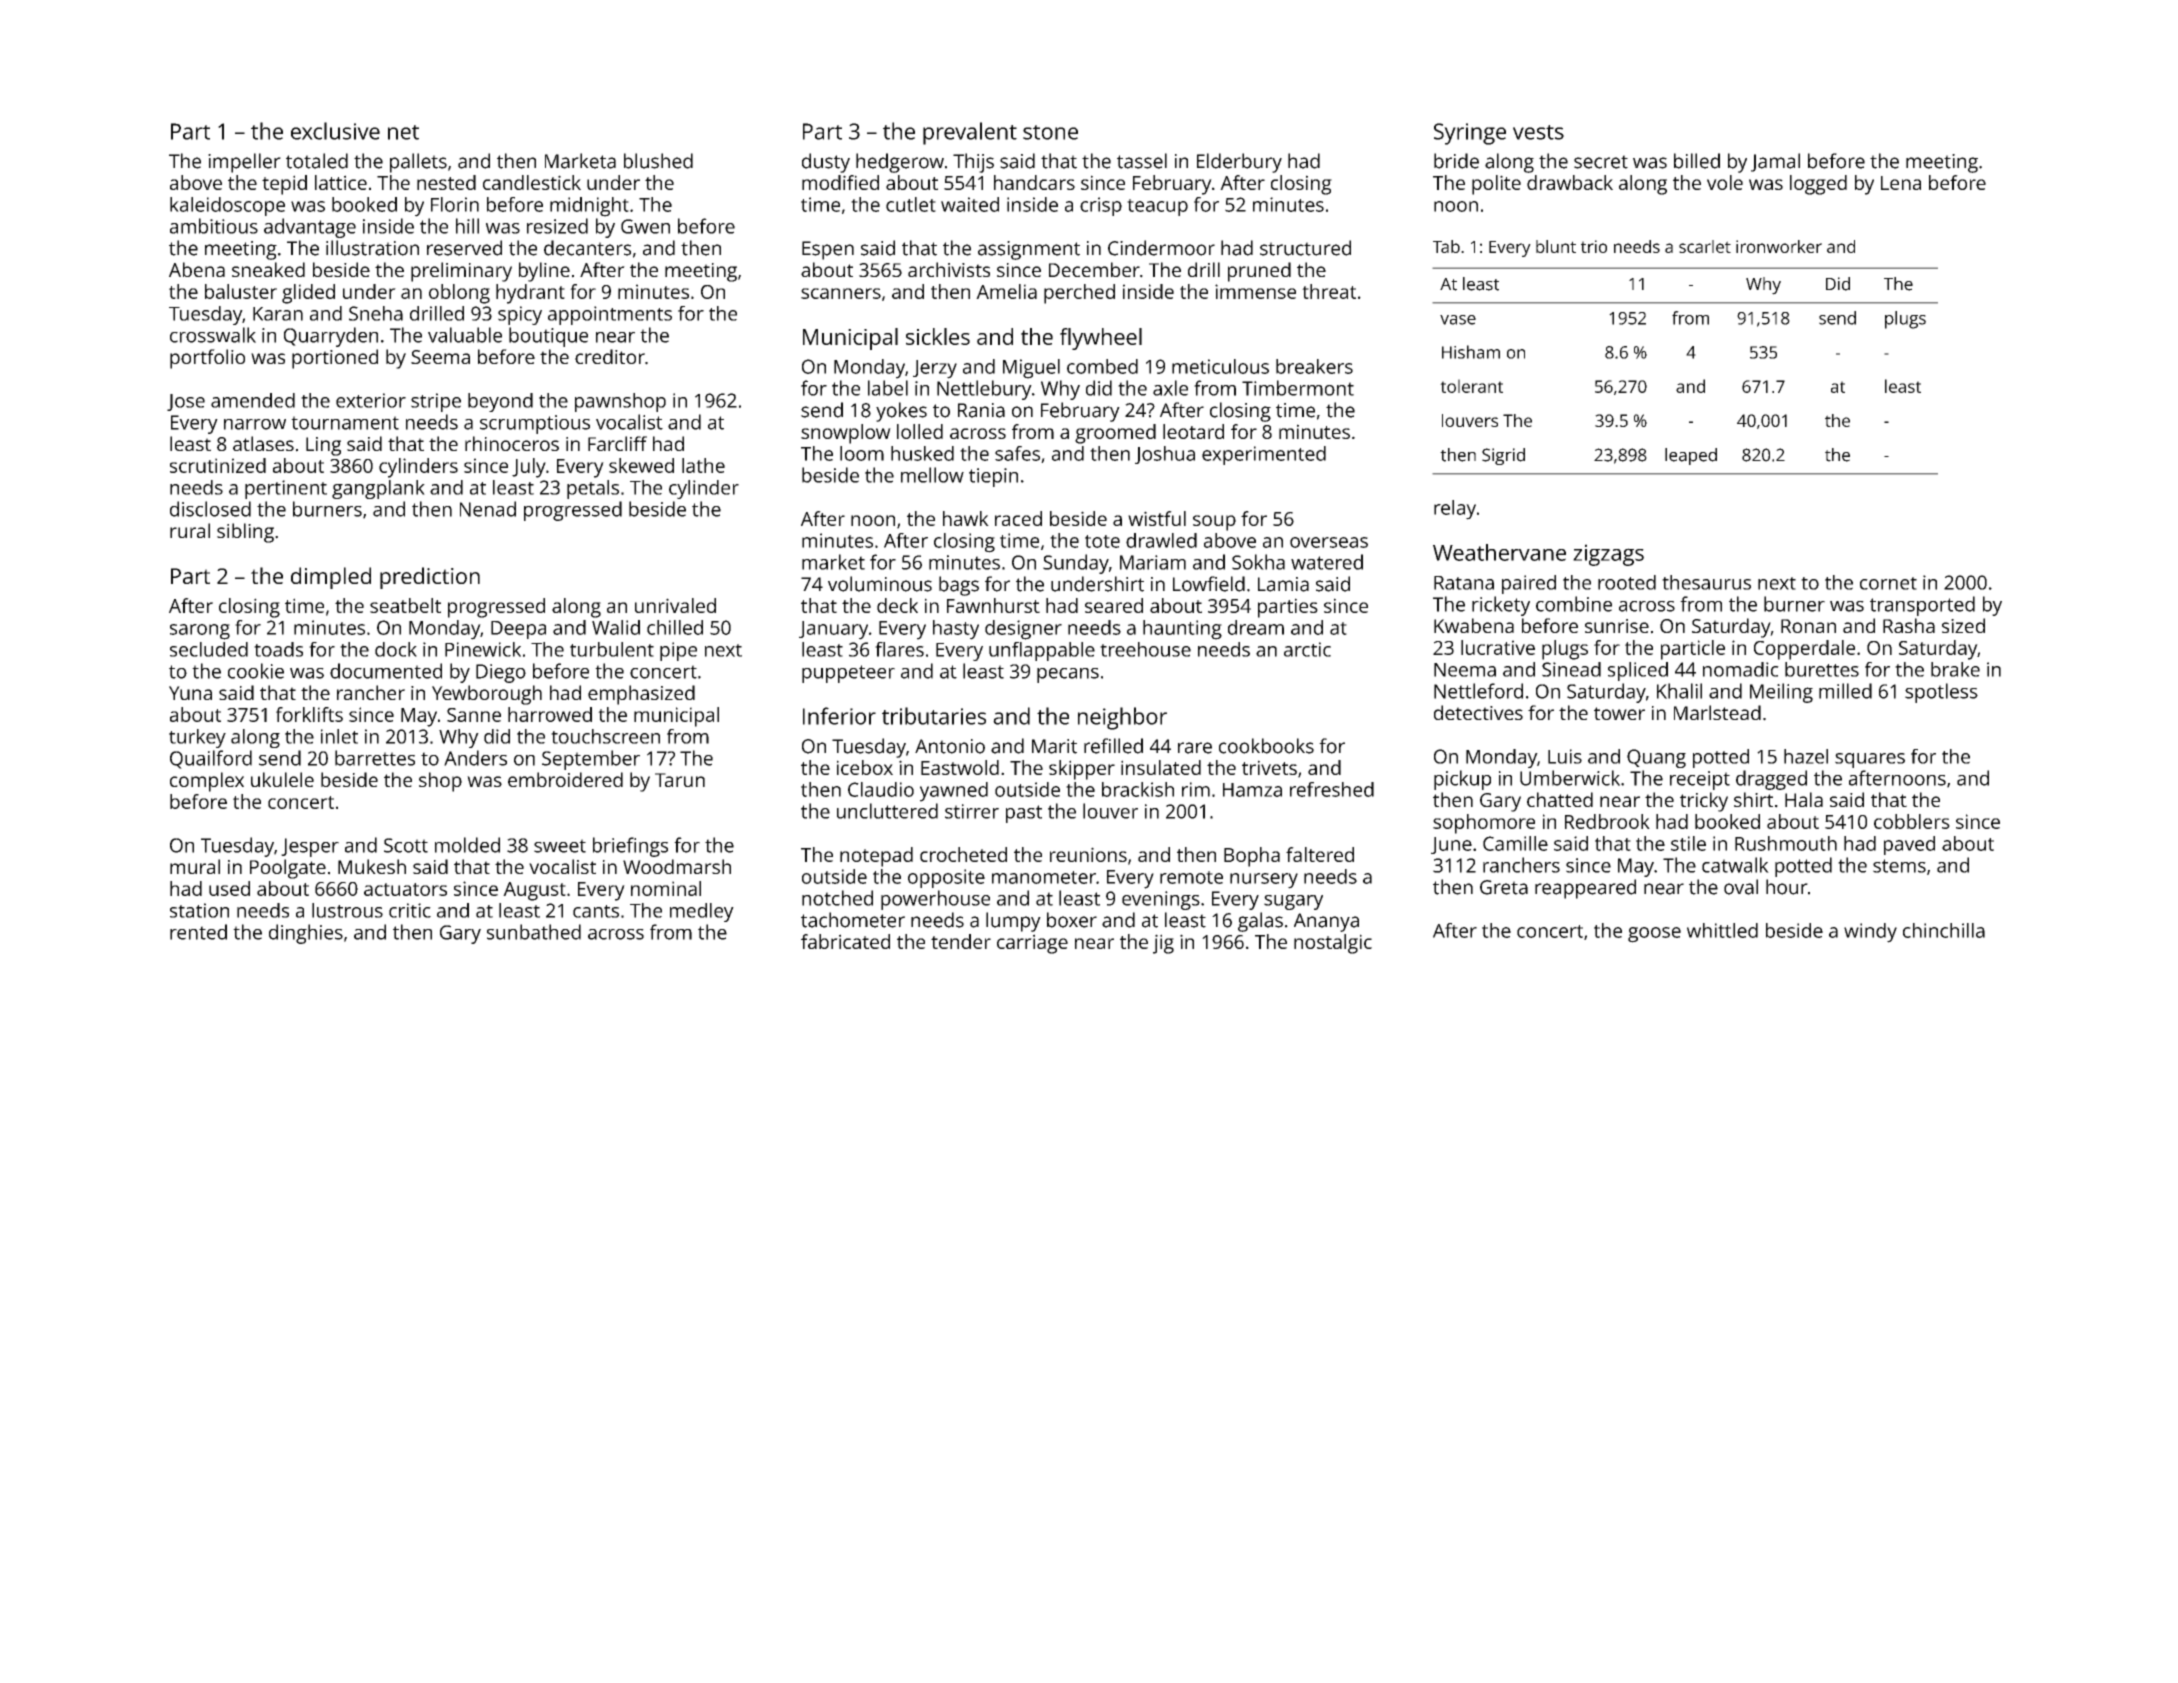  What do you see at coordinates (1654, 935) in the screenshot?
I see `goose` at bounding box center [1654, 935].
